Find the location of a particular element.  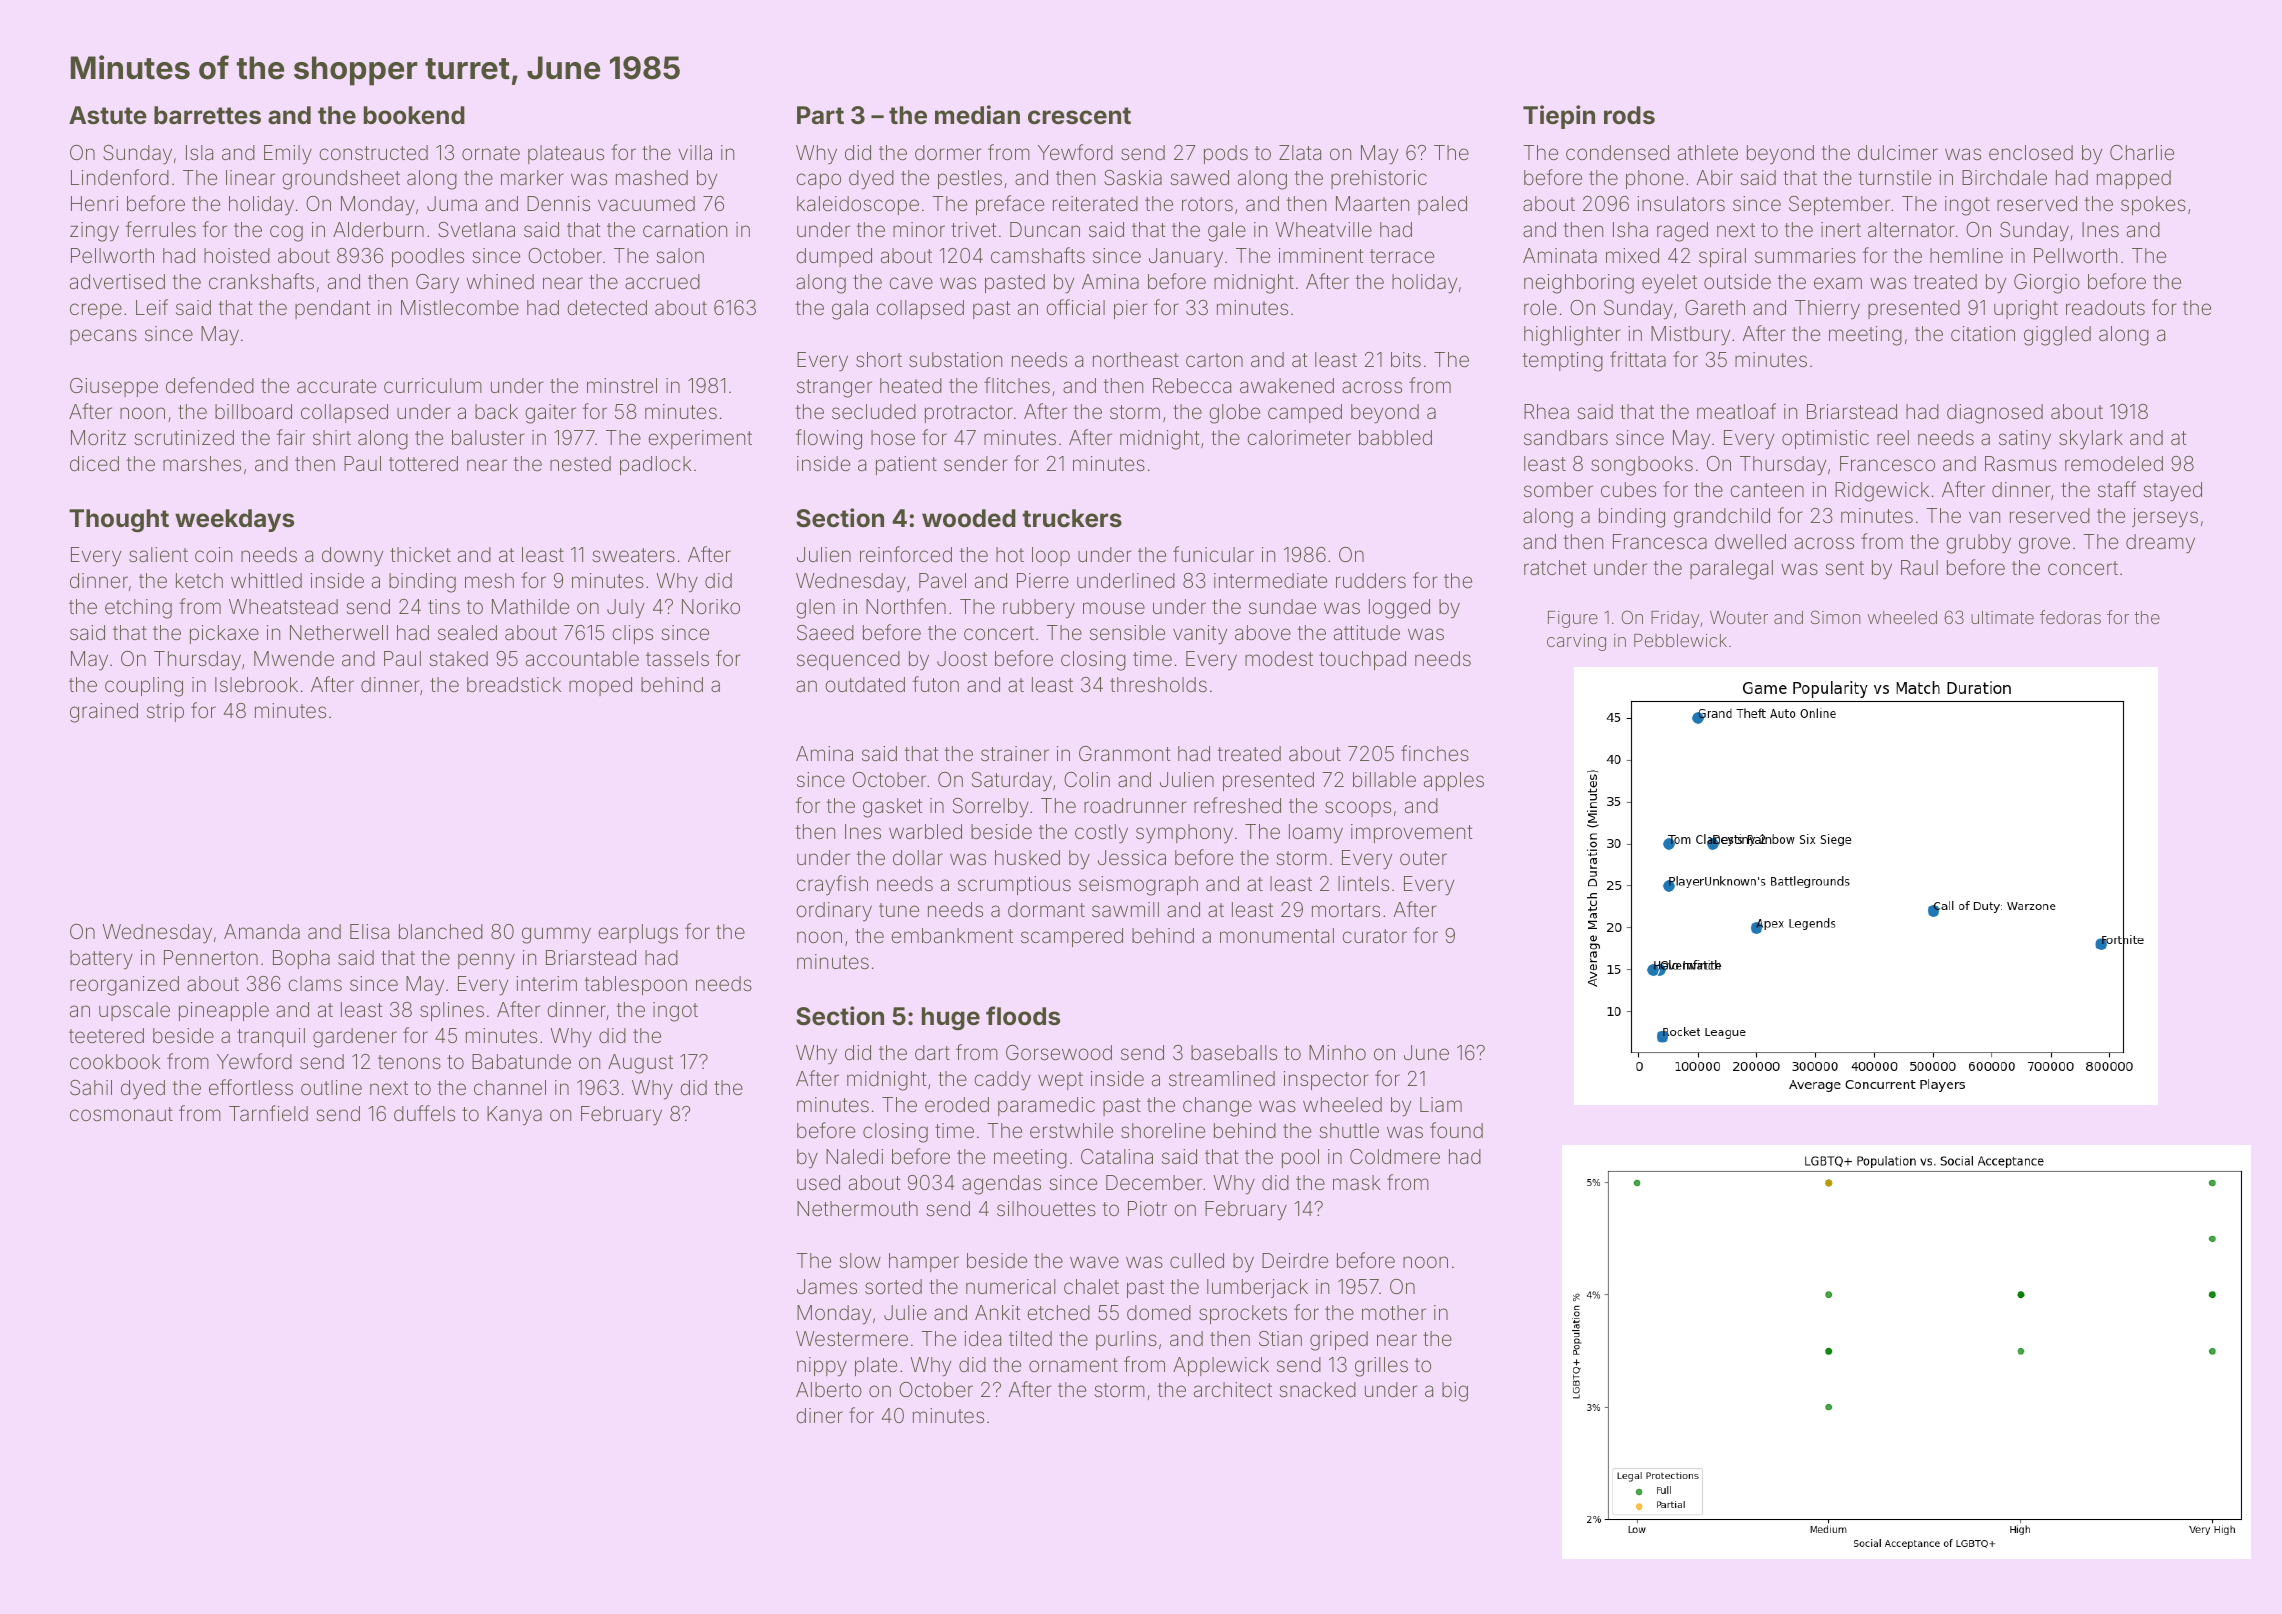

crayfish is located at coordinates (832, 885).
